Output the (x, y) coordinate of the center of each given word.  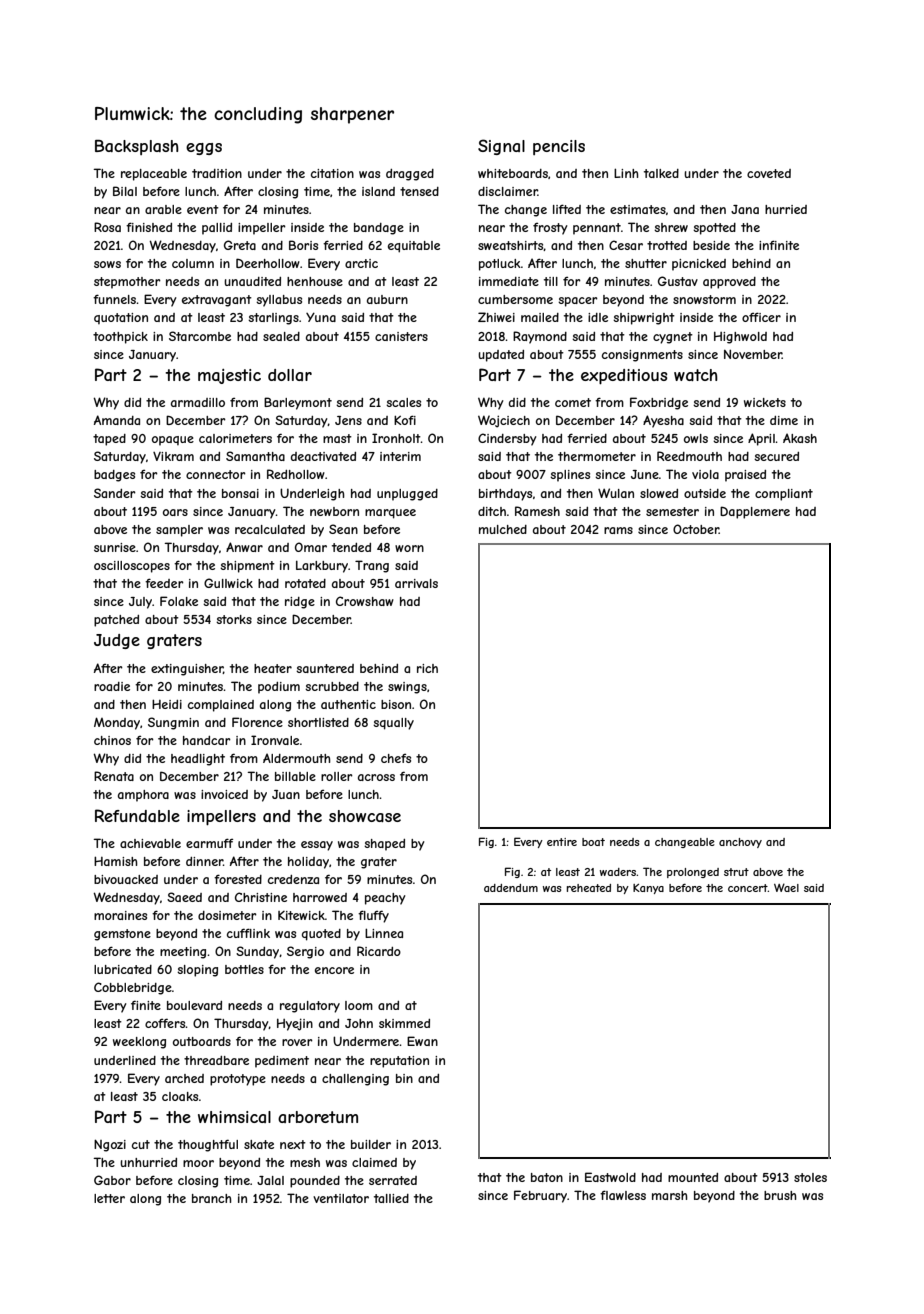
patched (116, 621)
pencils (559, 147)
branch (212, 1198)
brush (780, 1195)
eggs (204, 149)
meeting (183, 953)
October (696, 529)
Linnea (384, 933)
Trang (372, 566)
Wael (786, 887)
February (540, 1196)
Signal (501, 147)
